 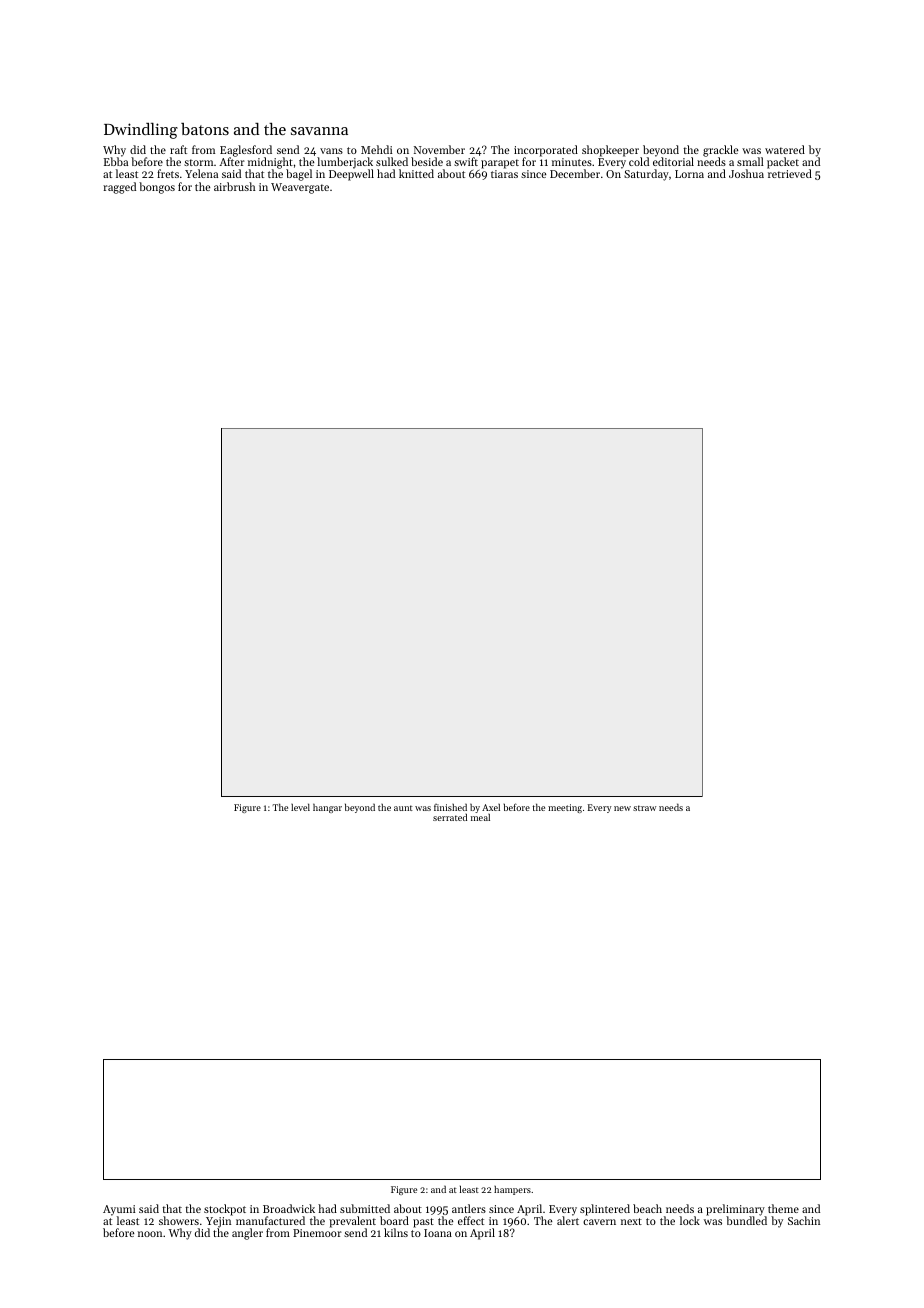 I want to click on watered, so click(x=785, y=149).
